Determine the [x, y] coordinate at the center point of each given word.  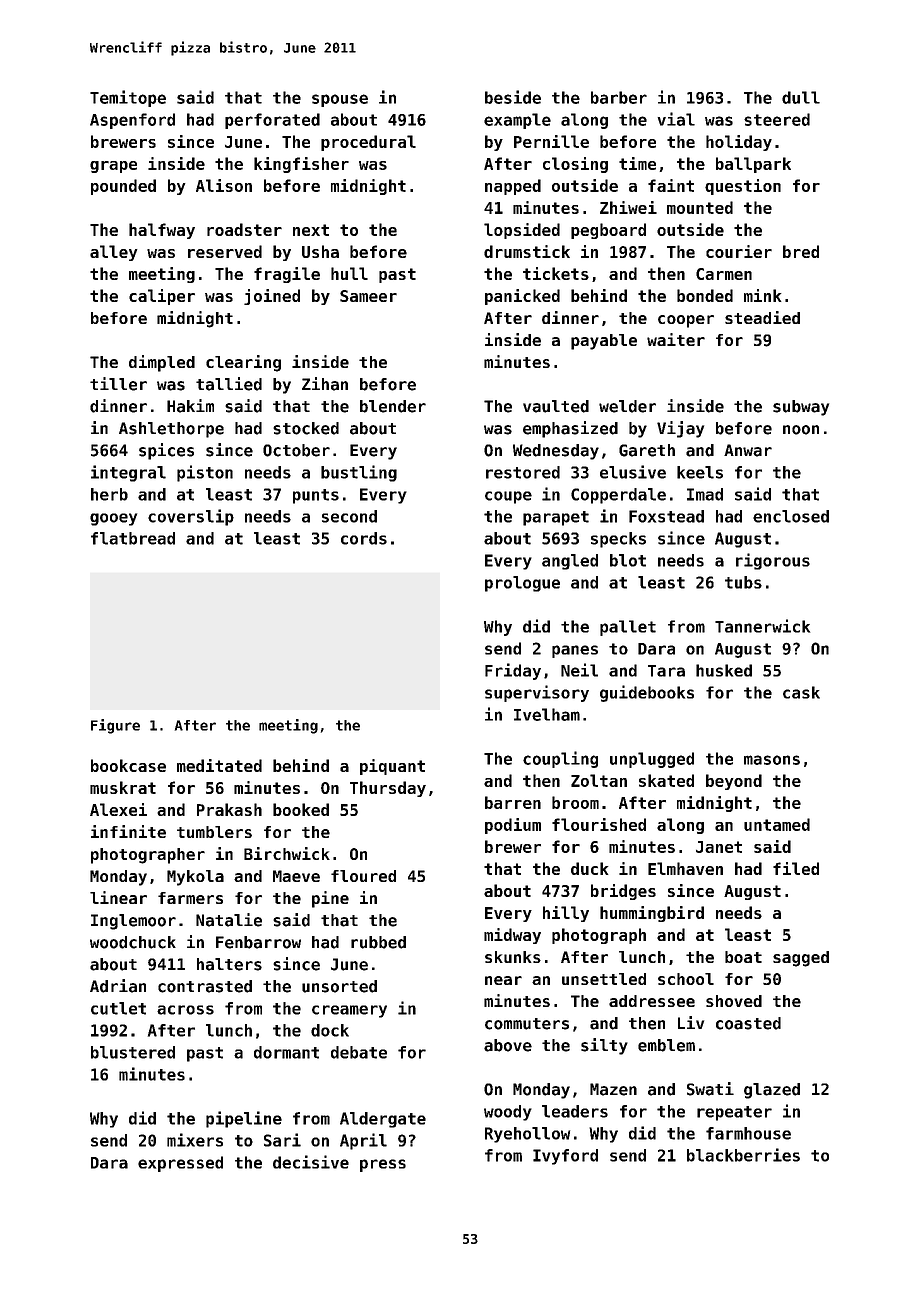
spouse [340, 100]
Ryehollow [527, 1135]
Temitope [128, 98]
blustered [133, 1052]
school [686, 979]
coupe [508, 497]
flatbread [133, 538]
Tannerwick [762, 626]
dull [801, 97]
